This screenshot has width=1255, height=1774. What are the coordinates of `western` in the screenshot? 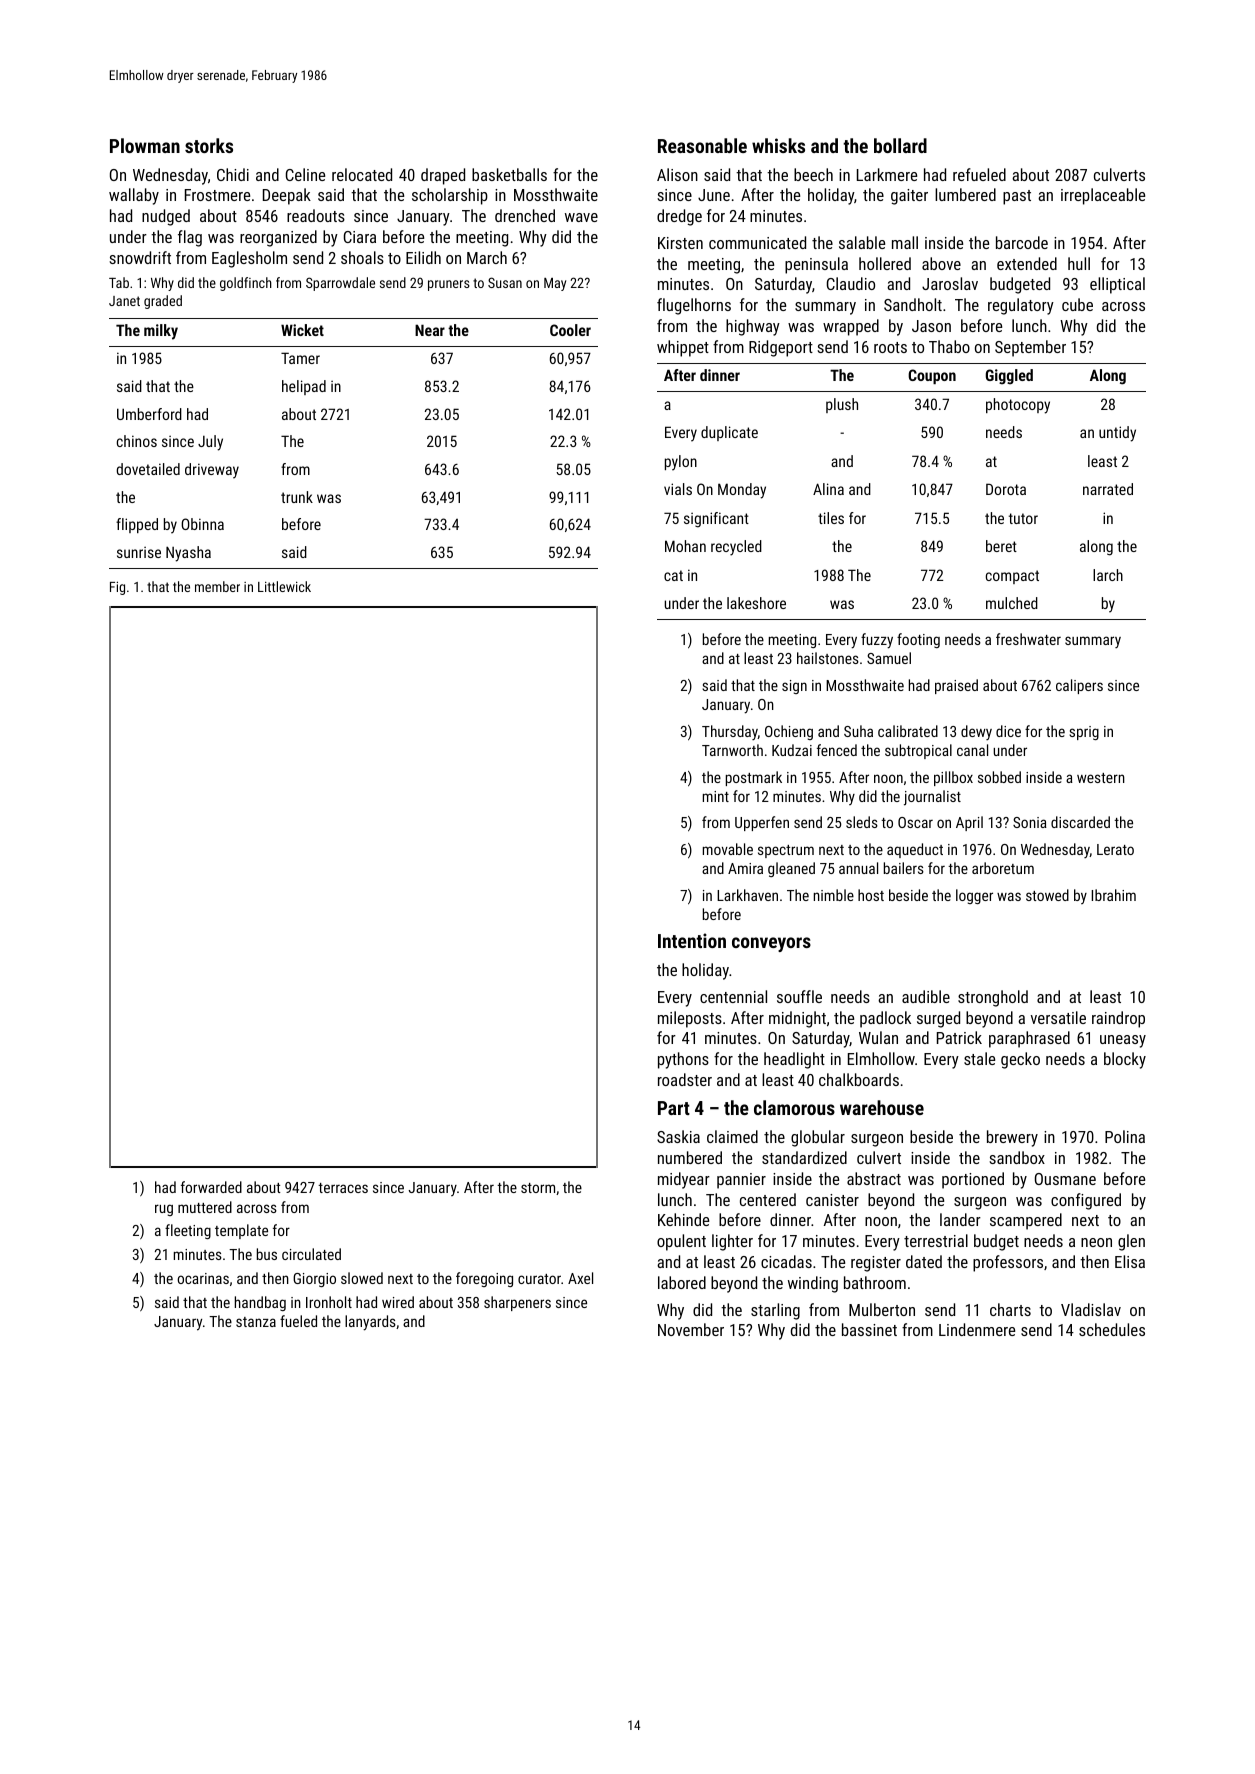 It's located at (1101, 778).
